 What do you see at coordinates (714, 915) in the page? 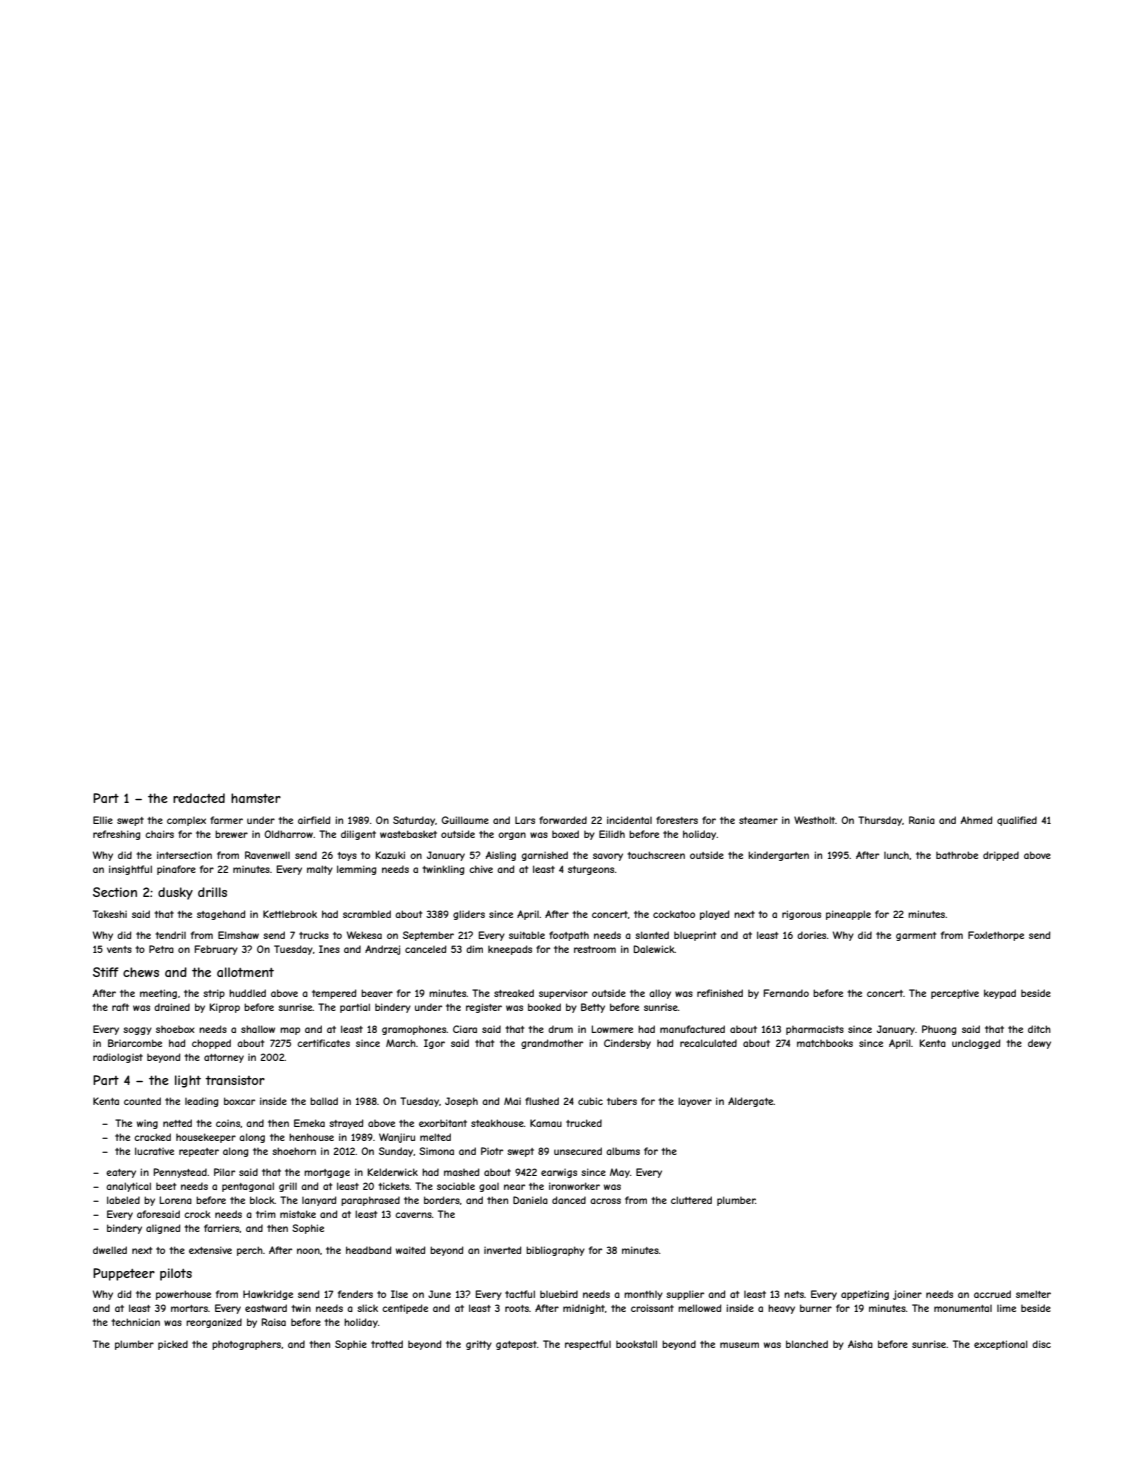
I see `played` at bounding box center [714, 915].
